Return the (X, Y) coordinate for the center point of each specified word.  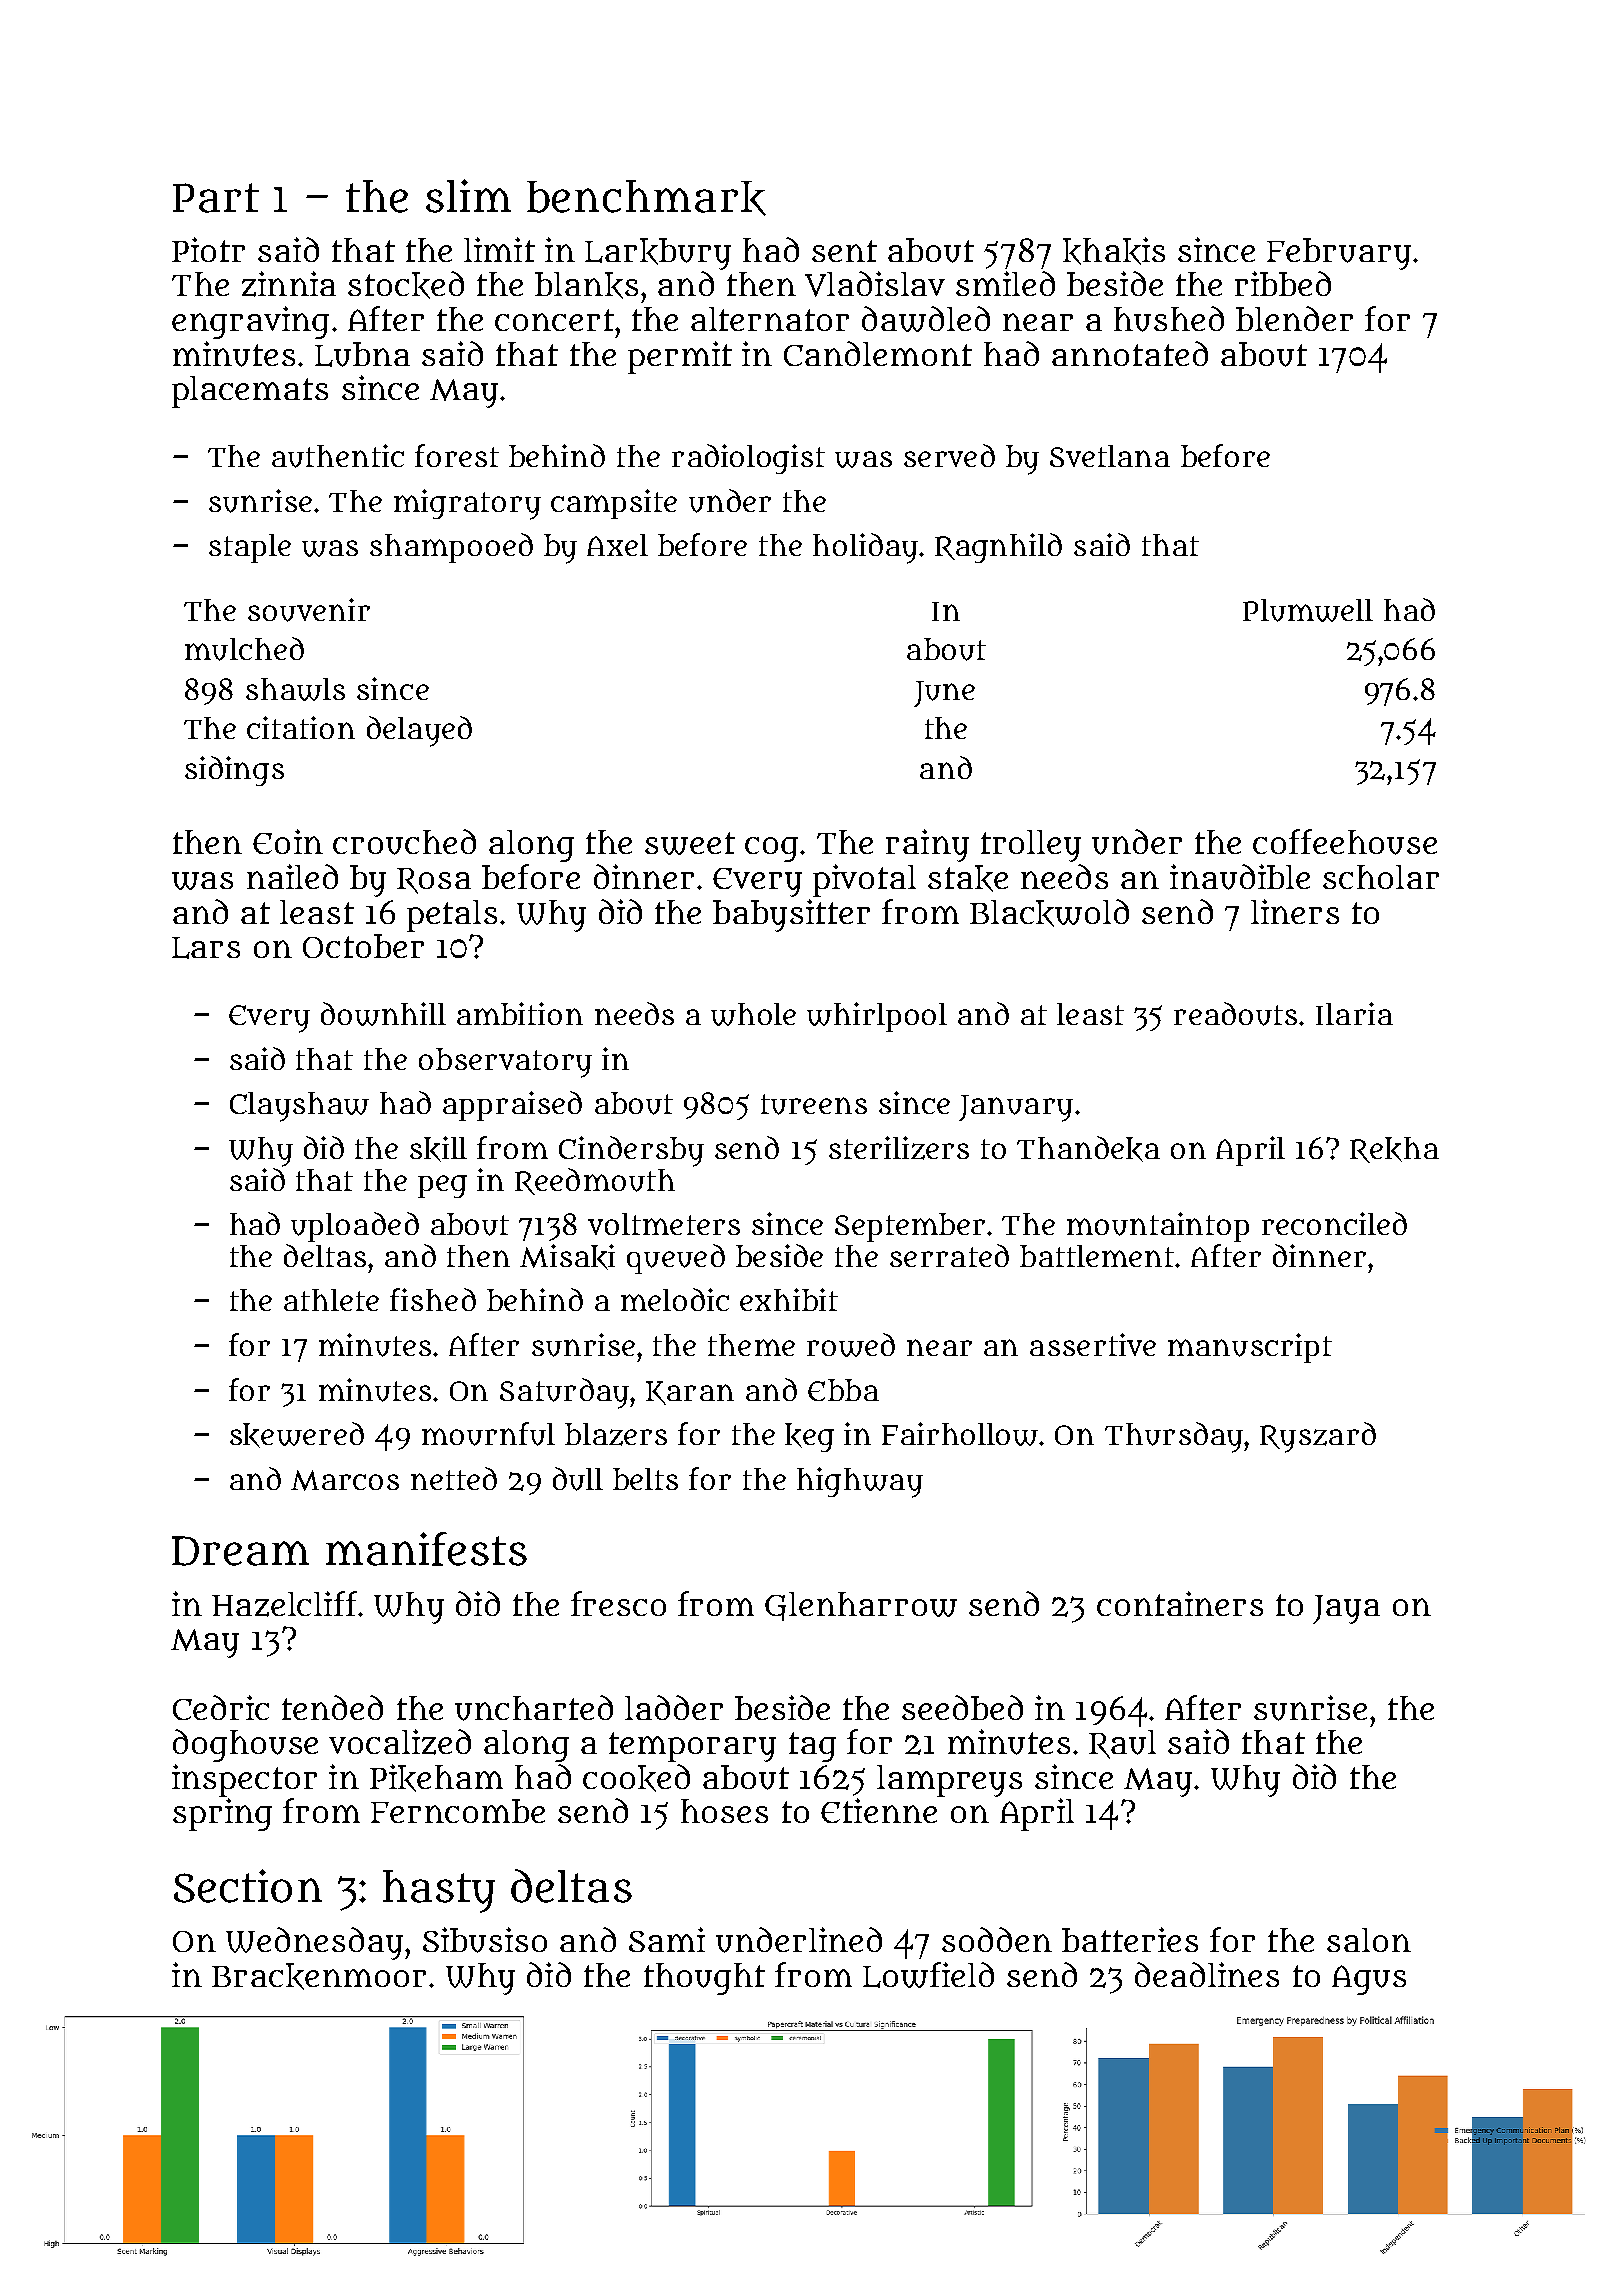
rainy (927, 845)
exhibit (789, 1299)
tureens (814, 1104)
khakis (1114, 251)
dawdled (926, 319)
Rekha (1394, 1150)
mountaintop (1158, 1227)
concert (554, 320)
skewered (297, 1435)
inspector (244, 1780)
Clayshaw (299, 1107)
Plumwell (1308, 610)
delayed (419, 731)
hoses (724, 1811)
